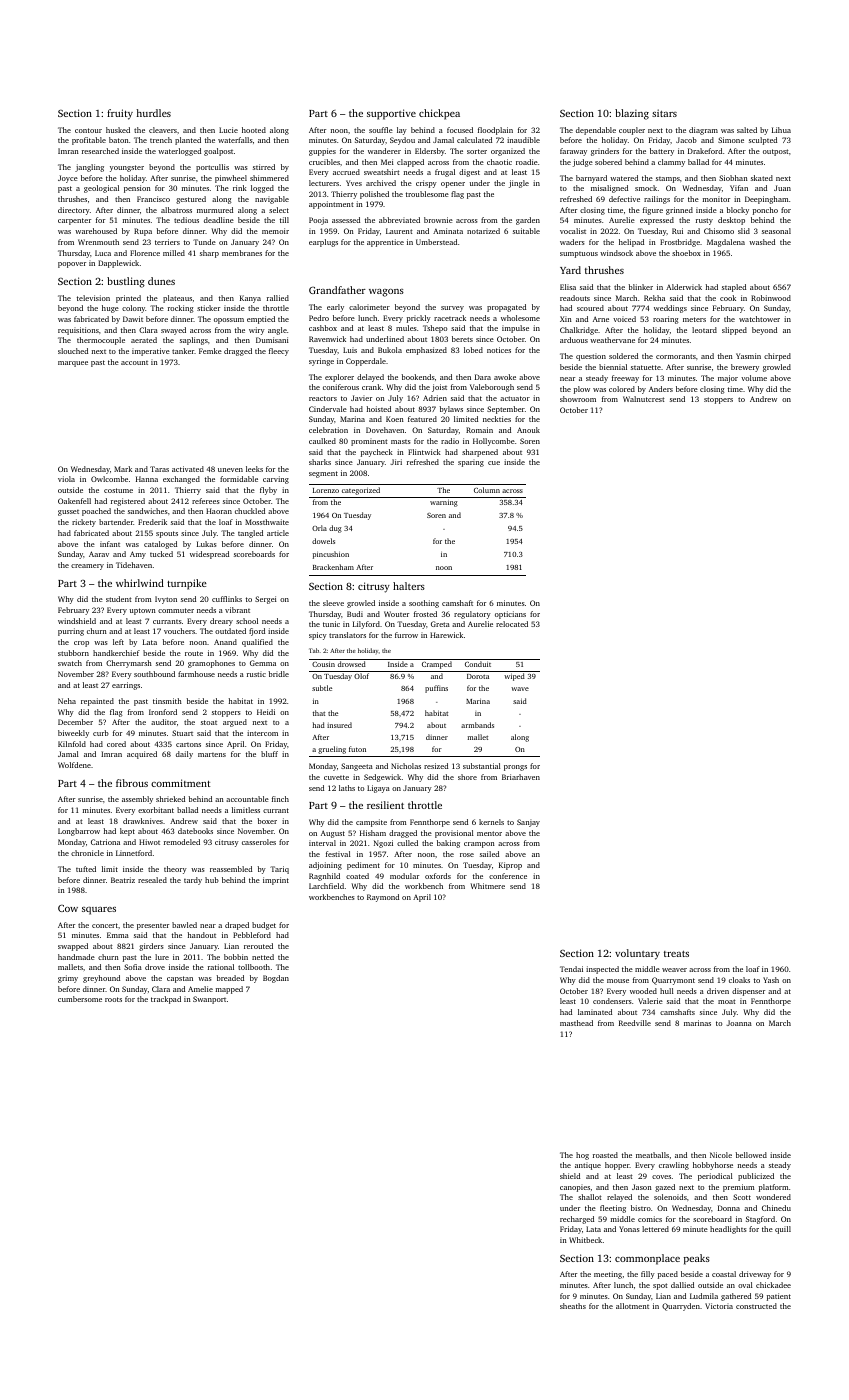 The image size is (849, 1400). Describe the element at coordinates (74, 211) in the page. I see `directory` at that location.
